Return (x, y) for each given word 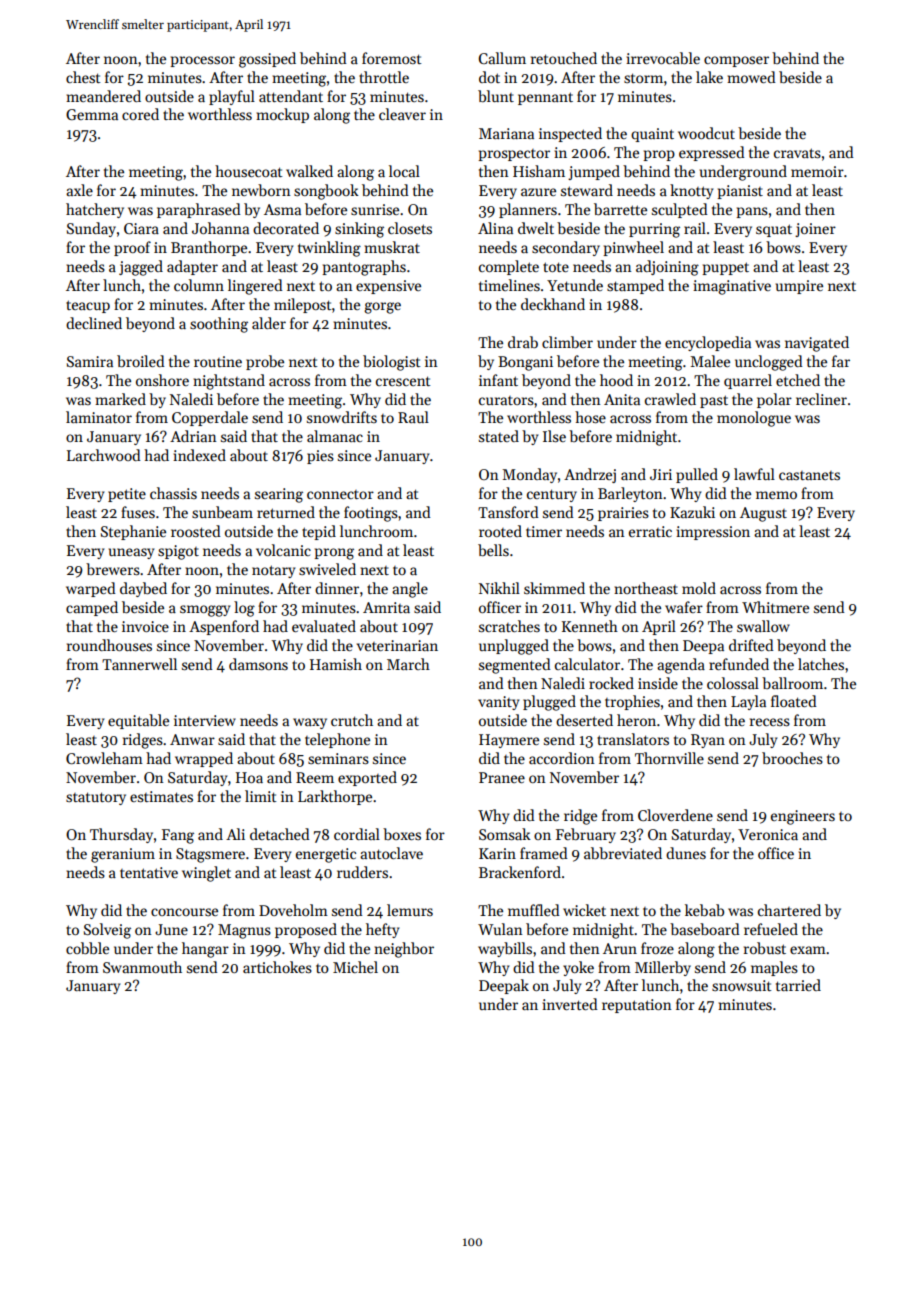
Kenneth (590, 626)
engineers (803, 817)
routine (218, 361)
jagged (141, 268)
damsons (258, 664)
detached (280, 834)
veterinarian (397, 645)
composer (736, 61)
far (841, 361)
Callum (502, 58)
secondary (566, 248)
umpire (799, 287)
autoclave (391, 853)
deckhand (553, 304)
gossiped (267, 60)
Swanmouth (142, 967)
